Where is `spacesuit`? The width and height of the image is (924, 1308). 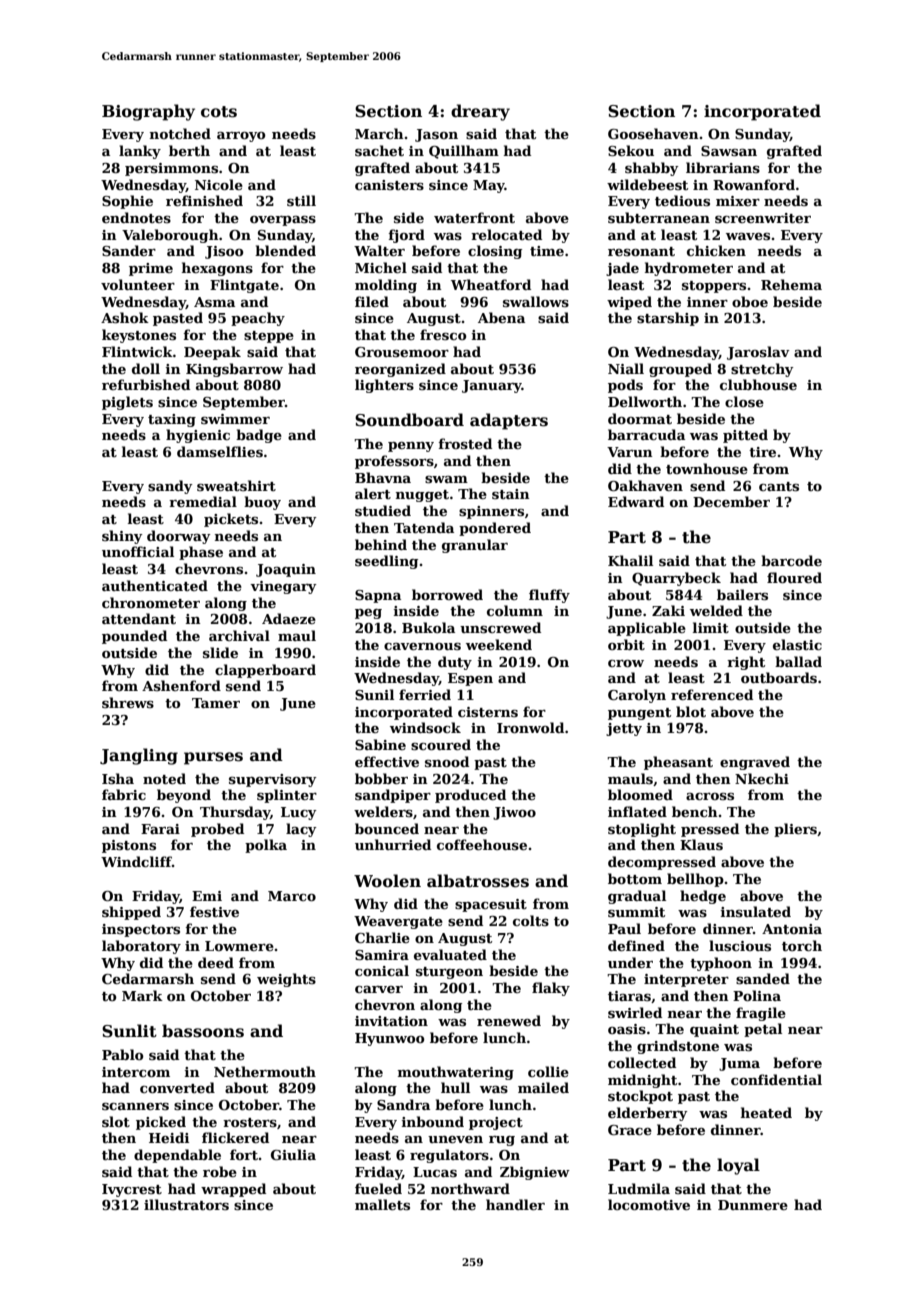
spacesuit is located at coordinates (491, 905).
